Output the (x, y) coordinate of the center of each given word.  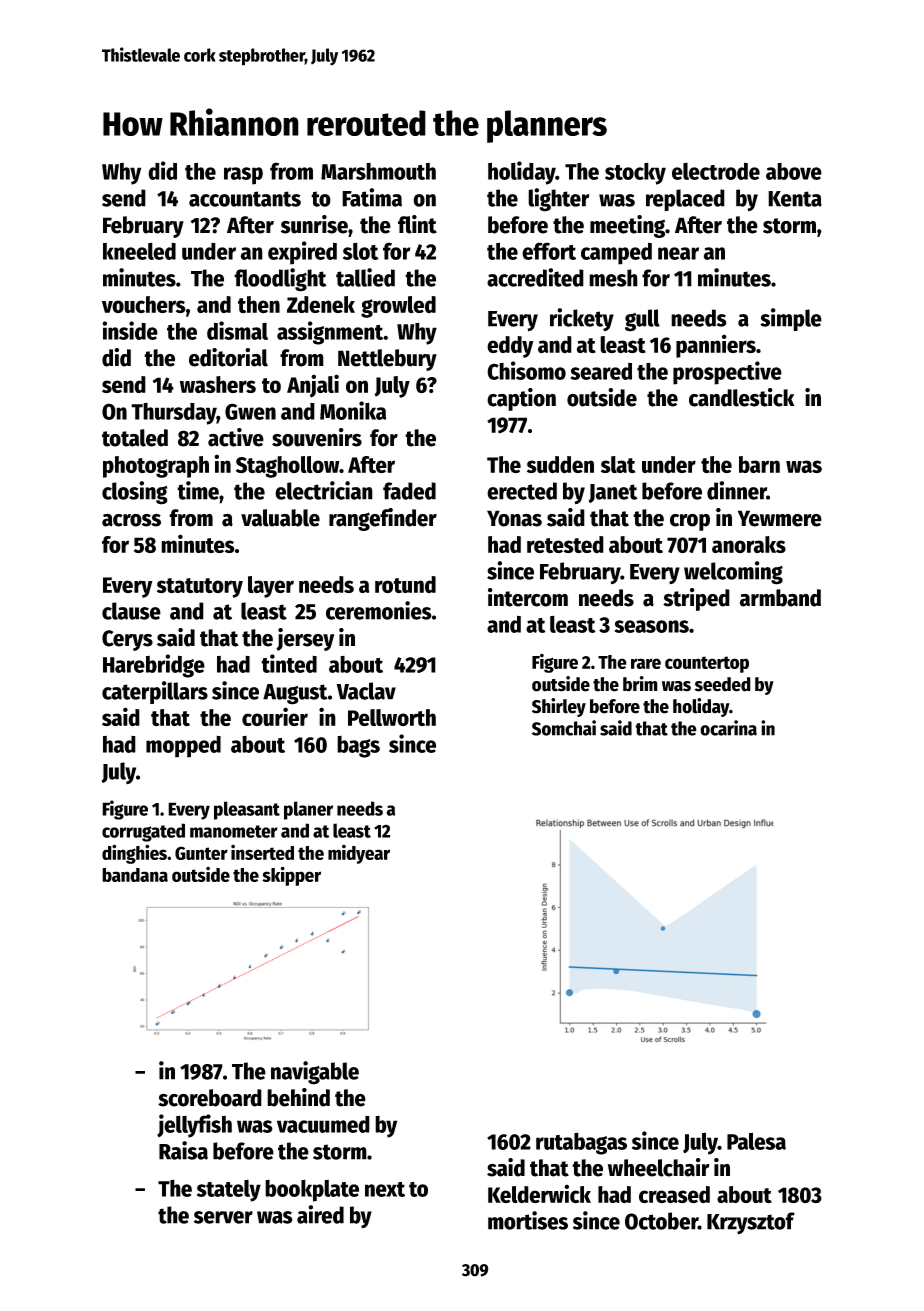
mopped (183, 746)
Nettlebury (387, 360)
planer (308, 810)
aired (320, 1214)
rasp (243, 176)
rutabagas (581, 1143)
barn (759, 464)
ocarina (728, 728)
